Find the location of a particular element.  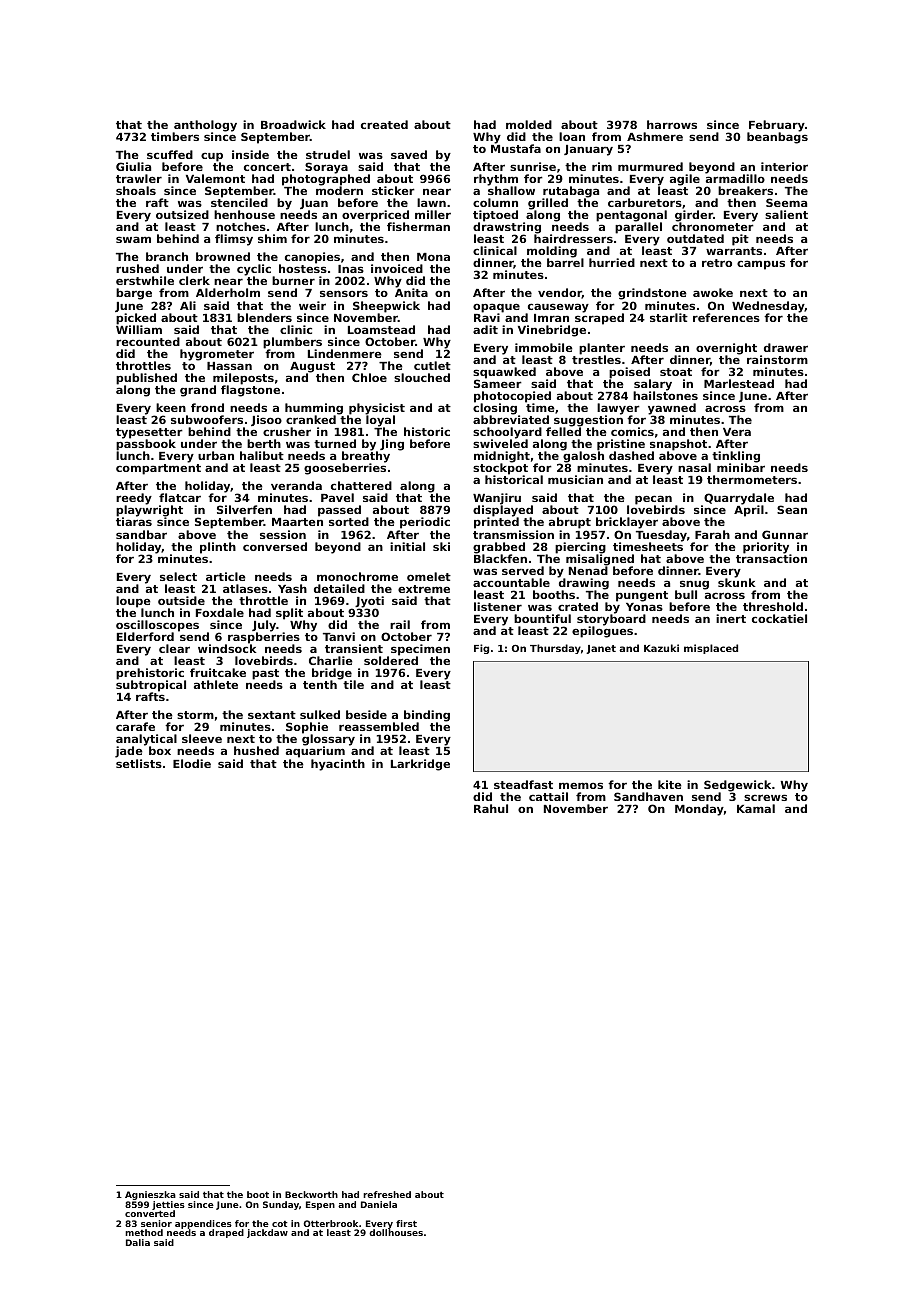

Monday is located at coordinates (699, 810).
